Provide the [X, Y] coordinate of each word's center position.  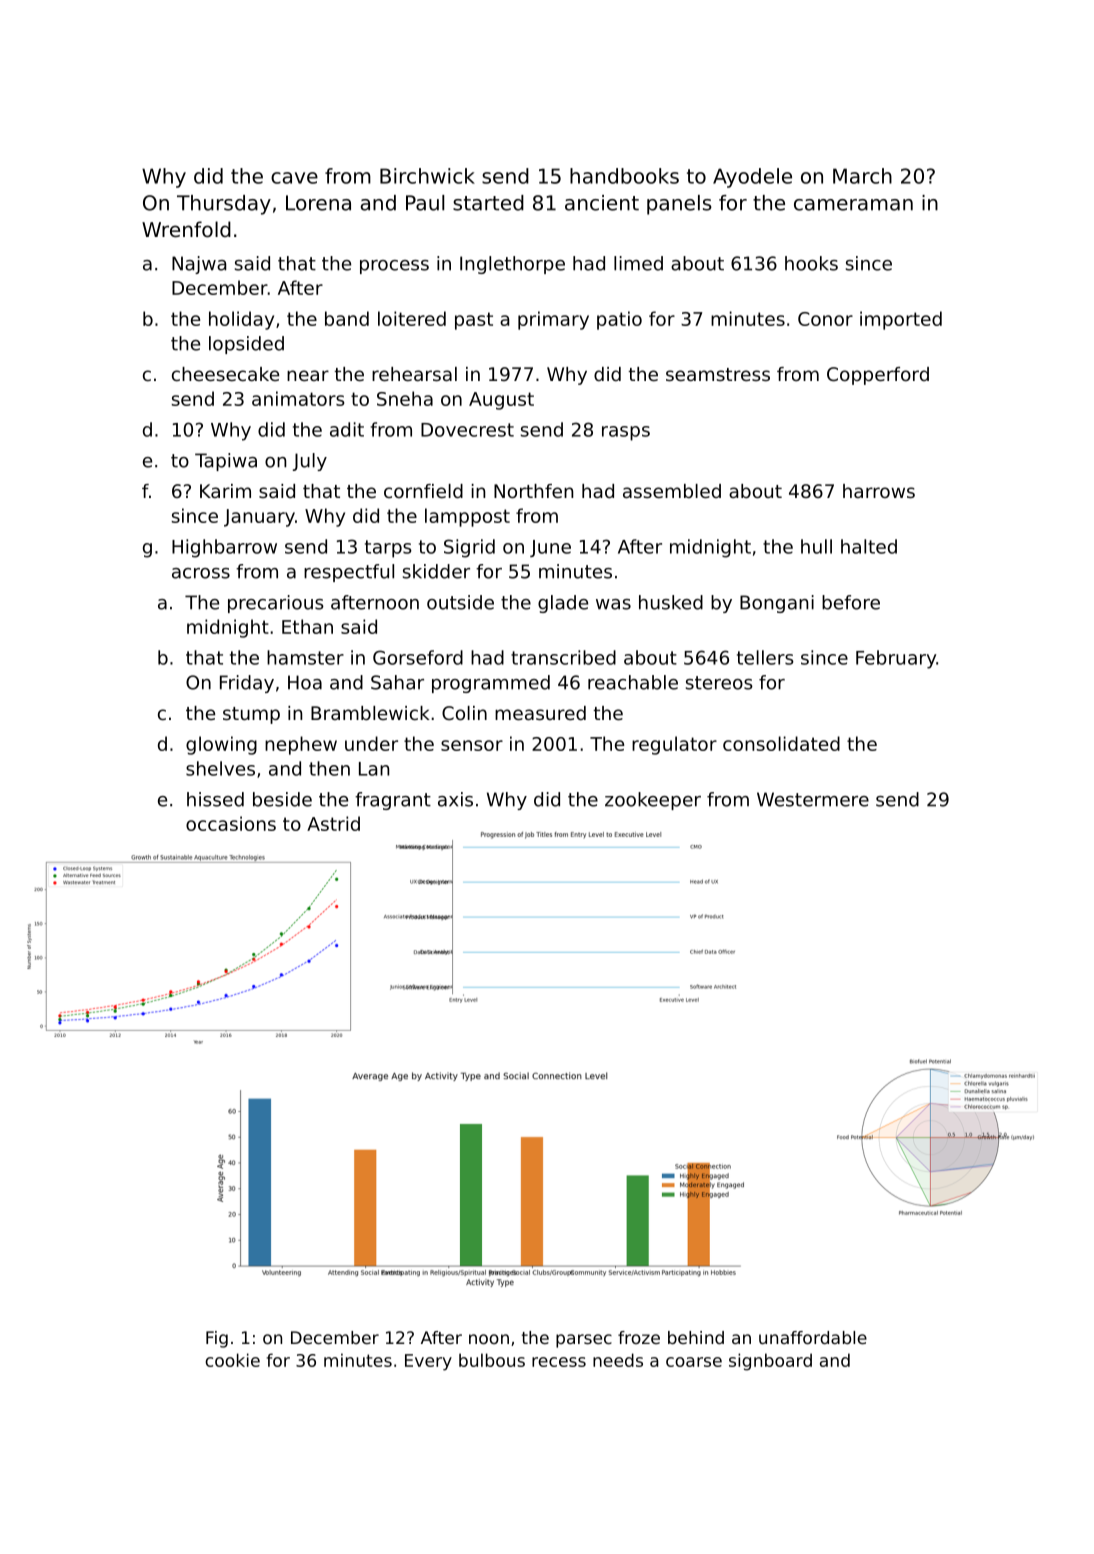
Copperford [878, 376]
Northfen [533, 491]
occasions [231, 823]
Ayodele [752, 178]
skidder [436, 571]
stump [251, 715]
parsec [584, 1341]
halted [869, 546]
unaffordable [813, 1337]
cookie [232, 1360]
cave [294, 178]
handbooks [624, 176]
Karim [225, 491]
